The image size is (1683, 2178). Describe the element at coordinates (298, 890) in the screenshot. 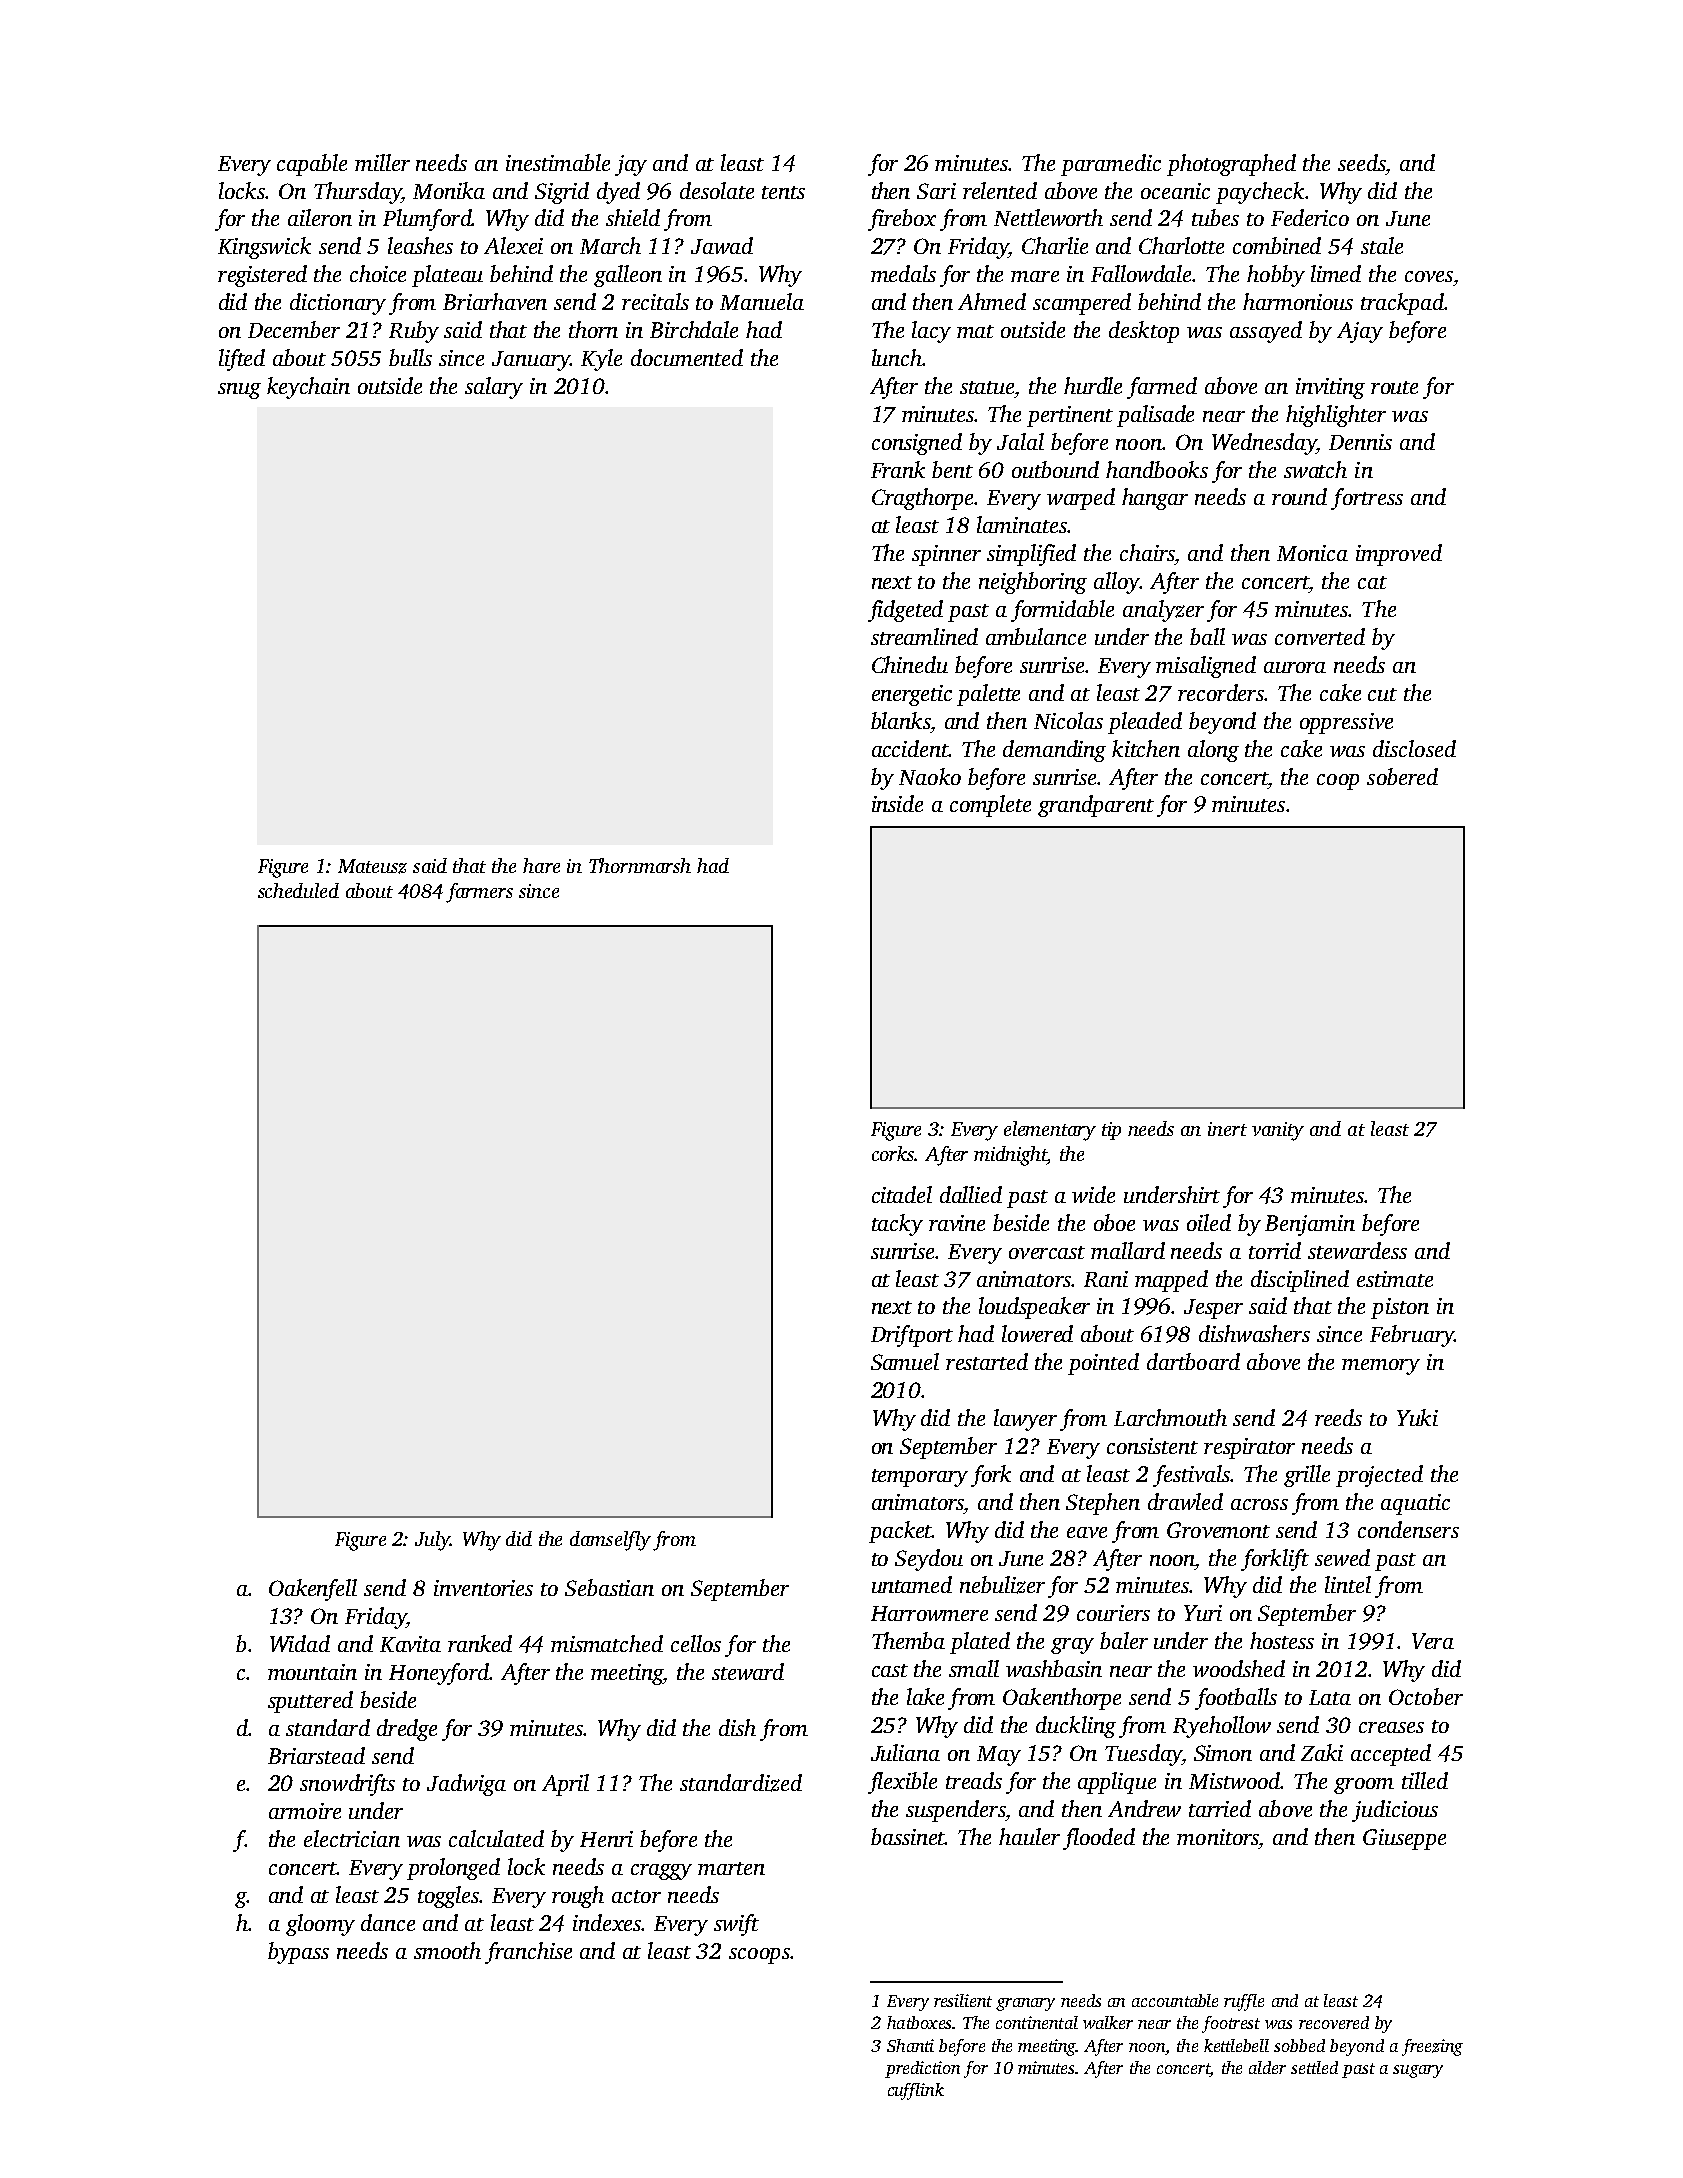

I see `scheduled` at that location.
